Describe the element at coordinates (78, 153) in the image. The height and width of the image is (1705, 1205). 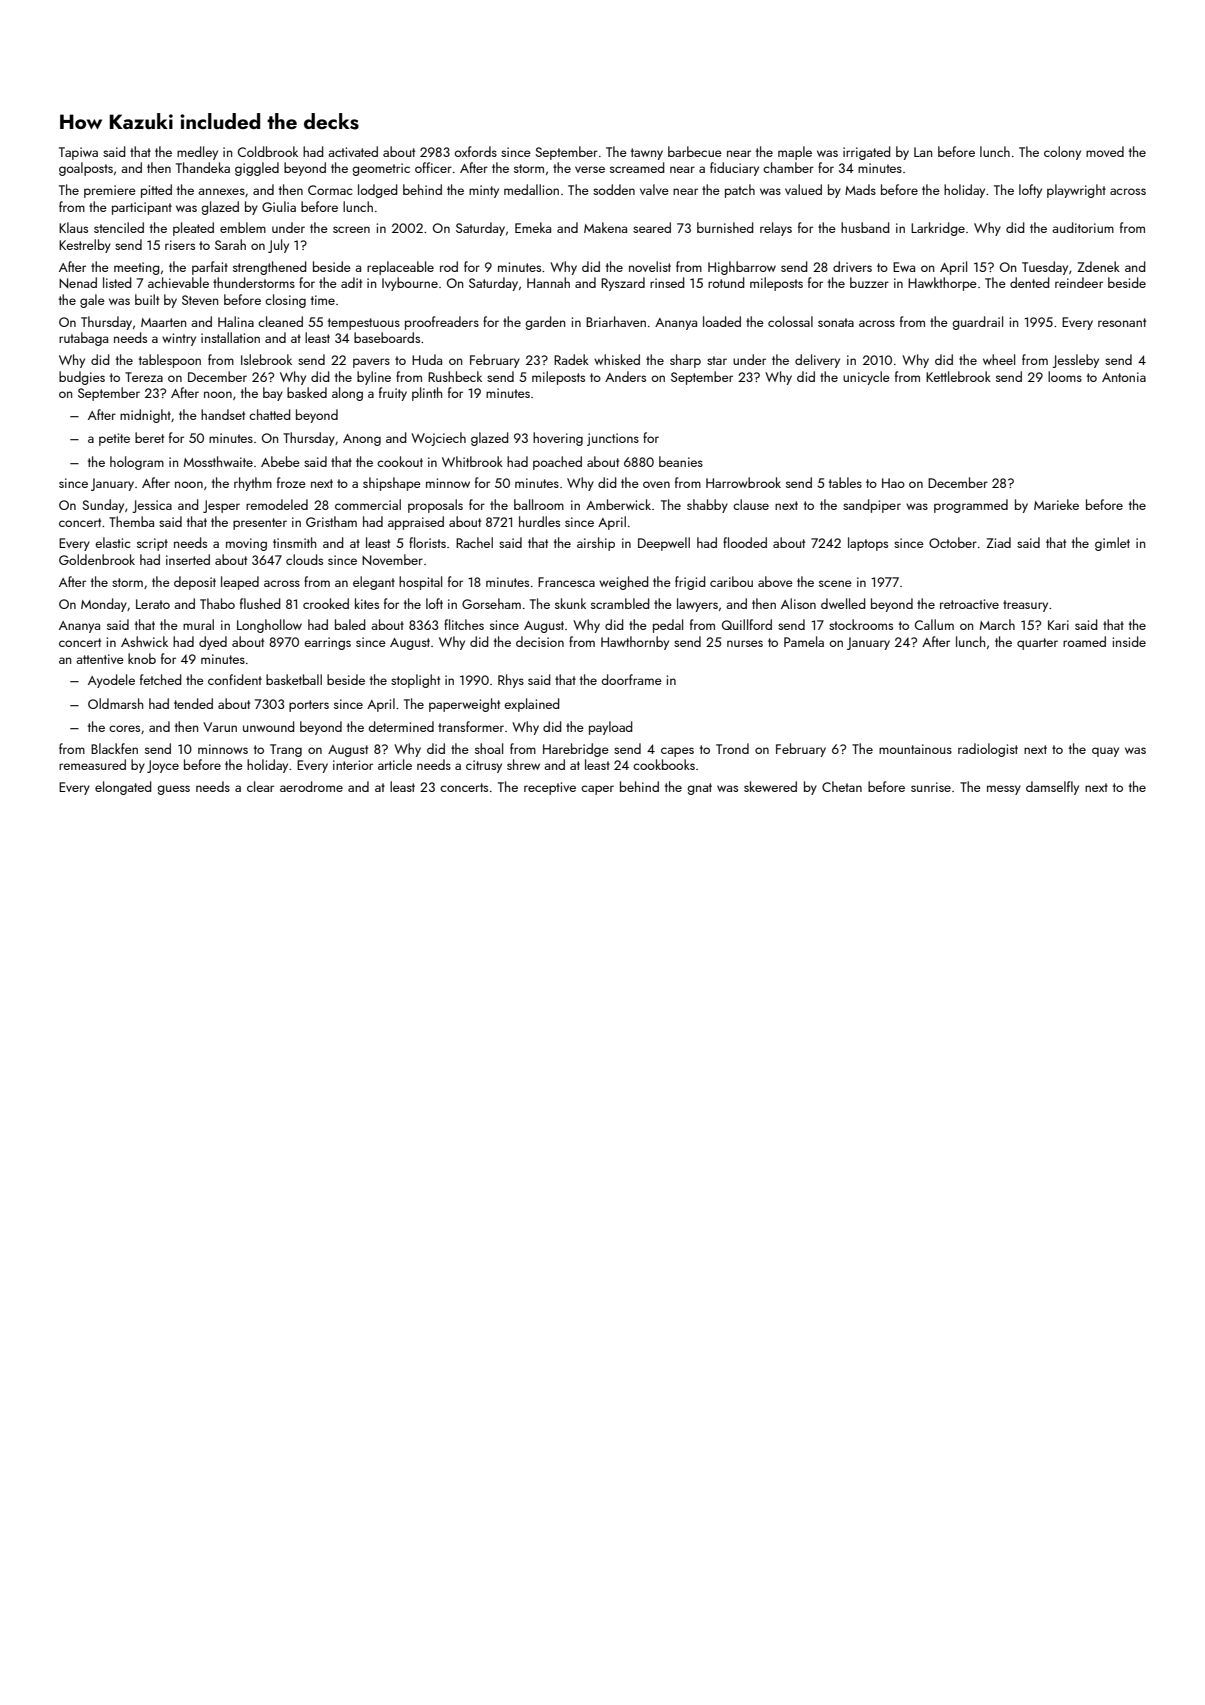
I see `Tapiwa` at that location.
